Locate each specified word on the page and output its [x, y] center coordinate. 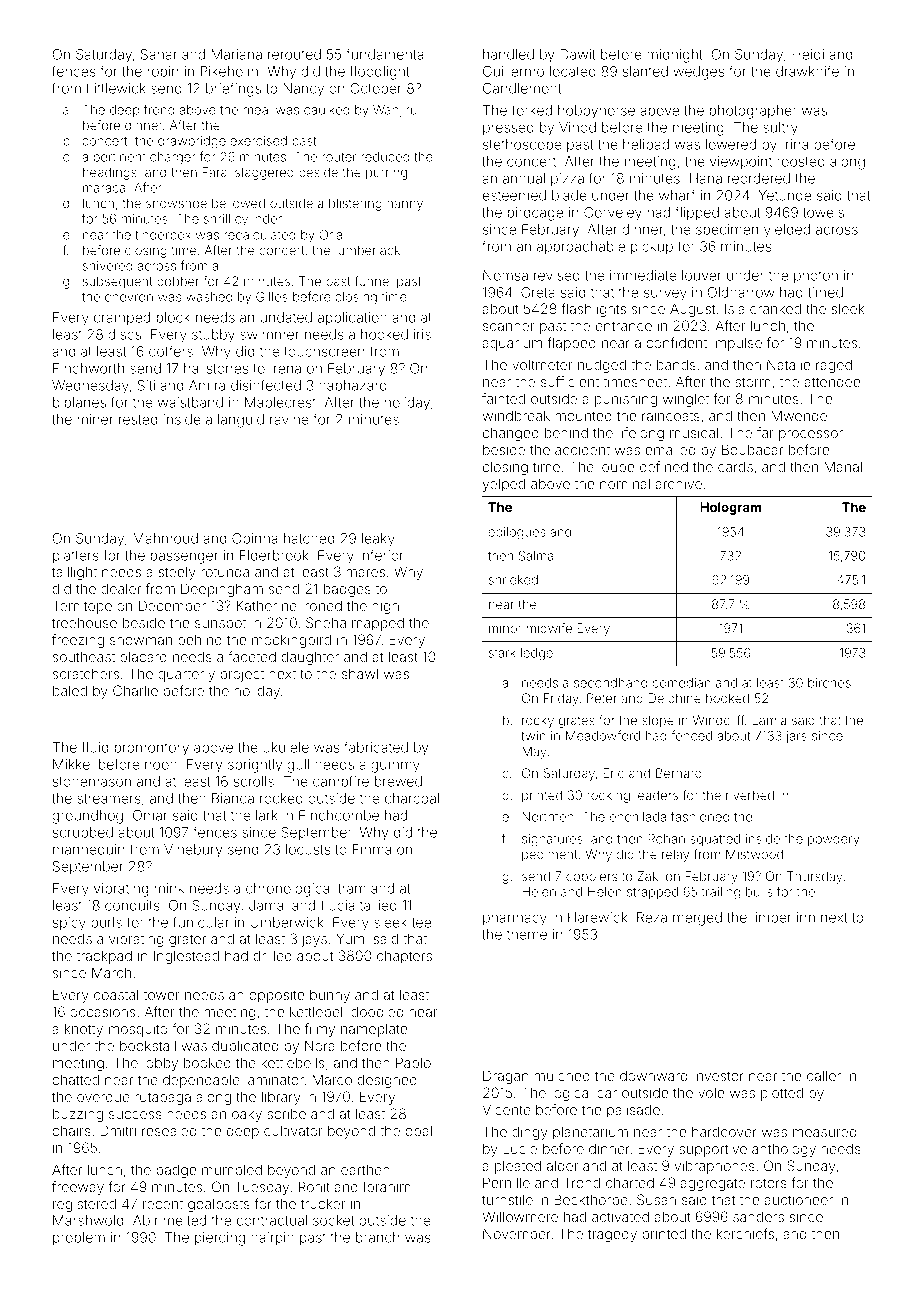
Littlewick [116, 88]
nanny [405, 205]
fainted [503, 398]
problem [79, 1239]
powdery [834, 840]
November [517, 1234]
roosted [801, 161]
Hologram [730, 508]
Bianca [233, 798]
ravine [289, 419]
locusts [308, 849]
